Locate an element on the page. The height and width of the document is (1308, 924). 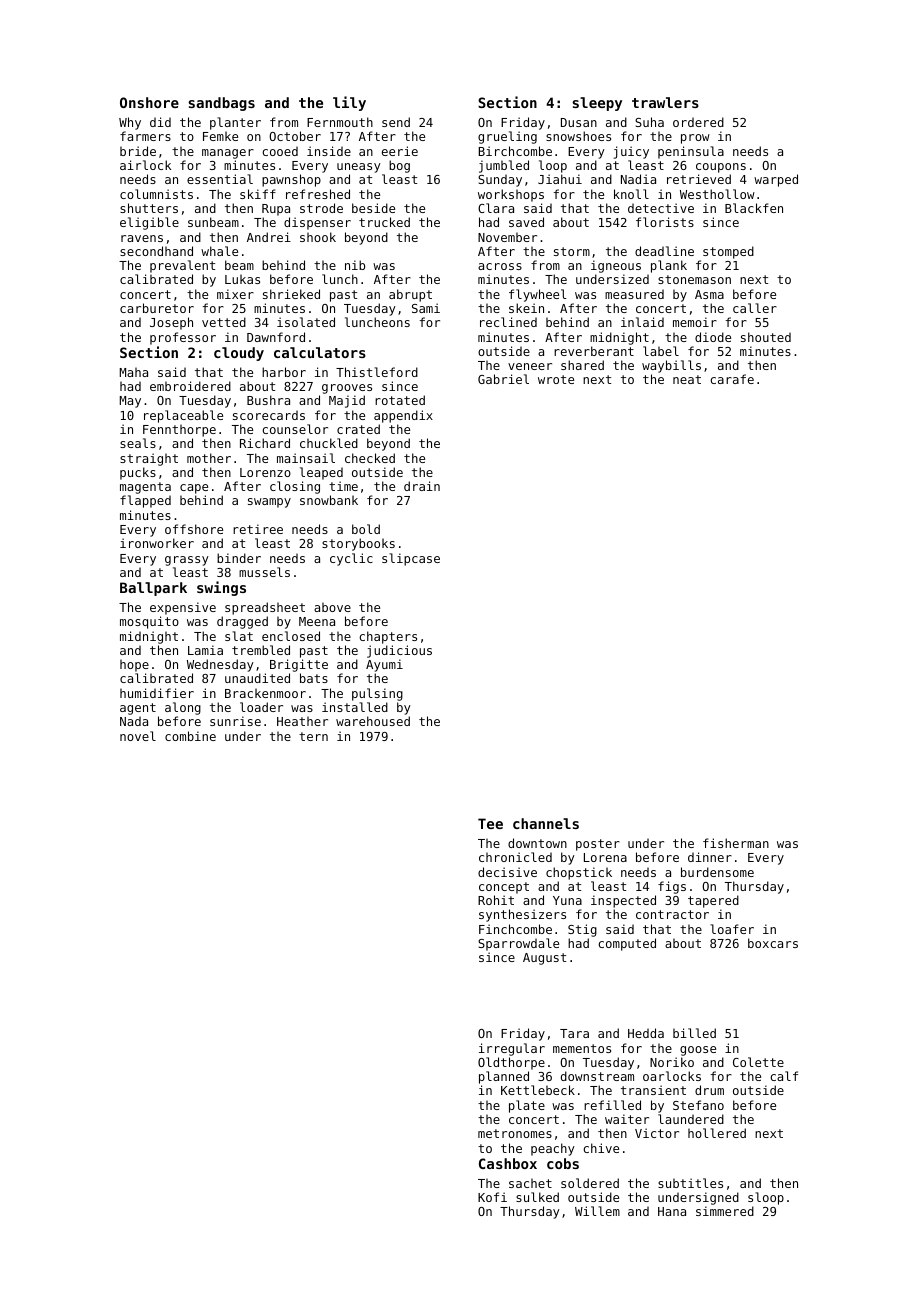
Tee is located at coordinates (490, 823).
